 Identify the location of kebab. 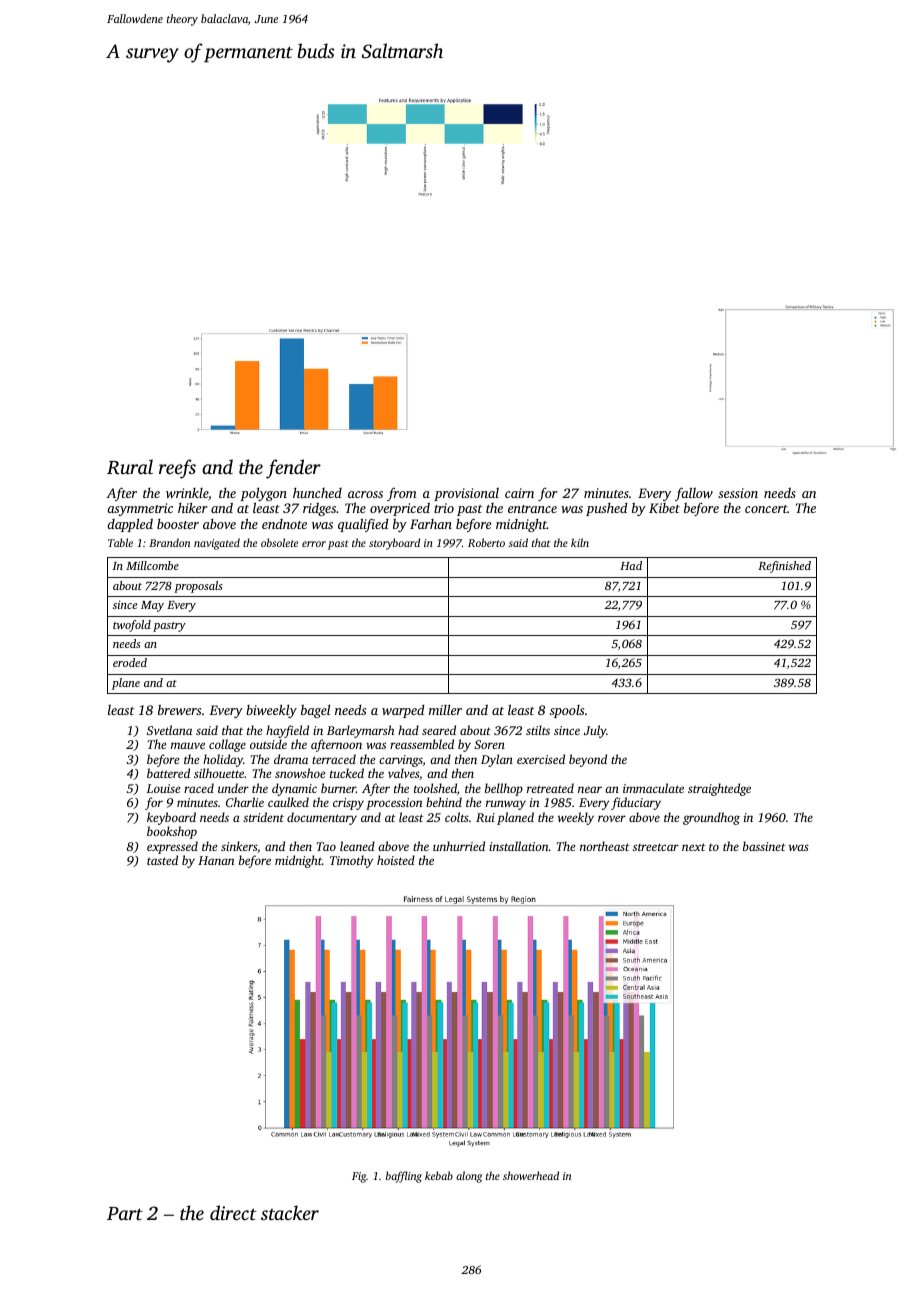
(439, 1175).
